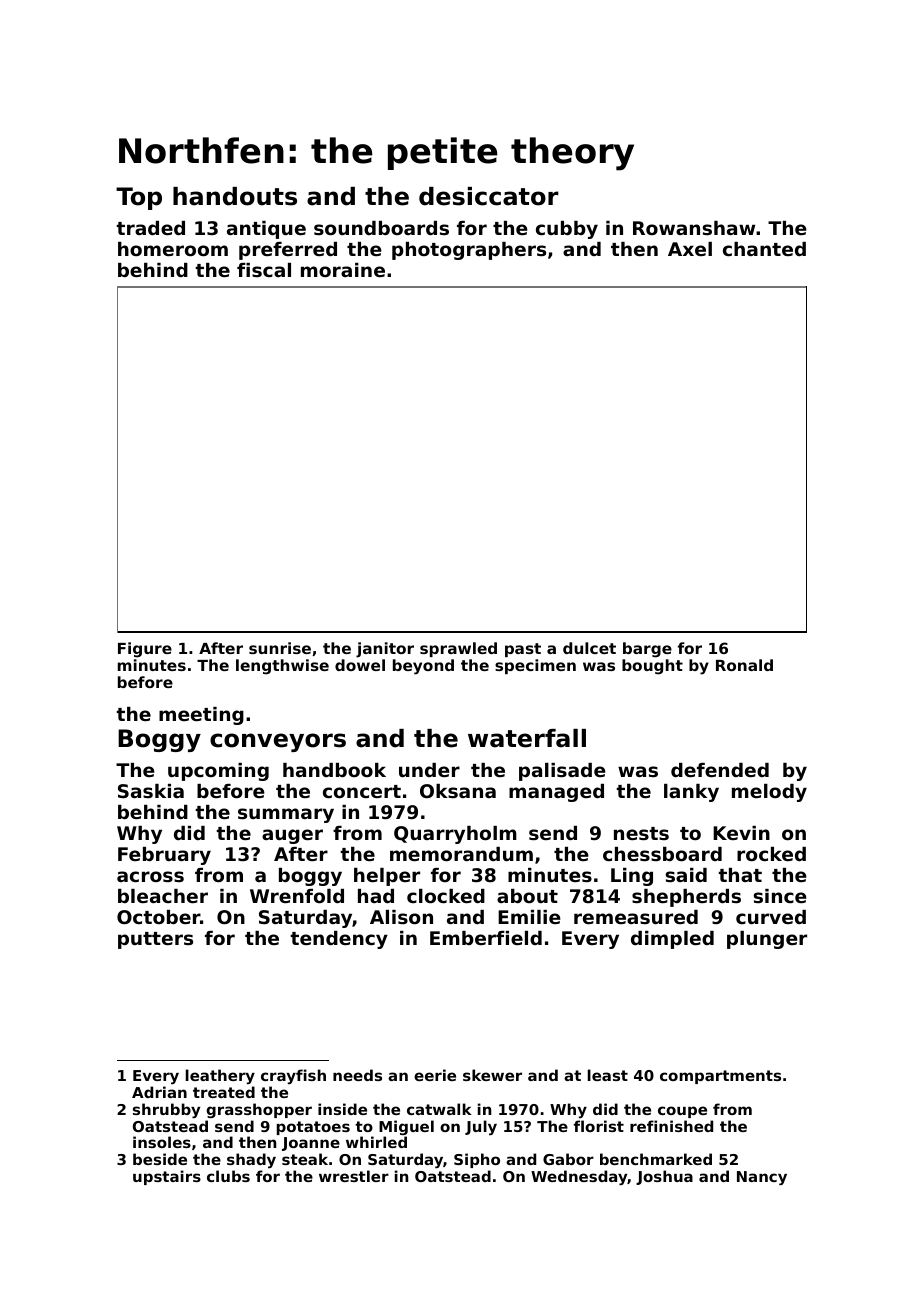 This page has width=924, height=1311. Describe the element at coordinates (280, 648) in the page. I see `sunrise` at that location.
